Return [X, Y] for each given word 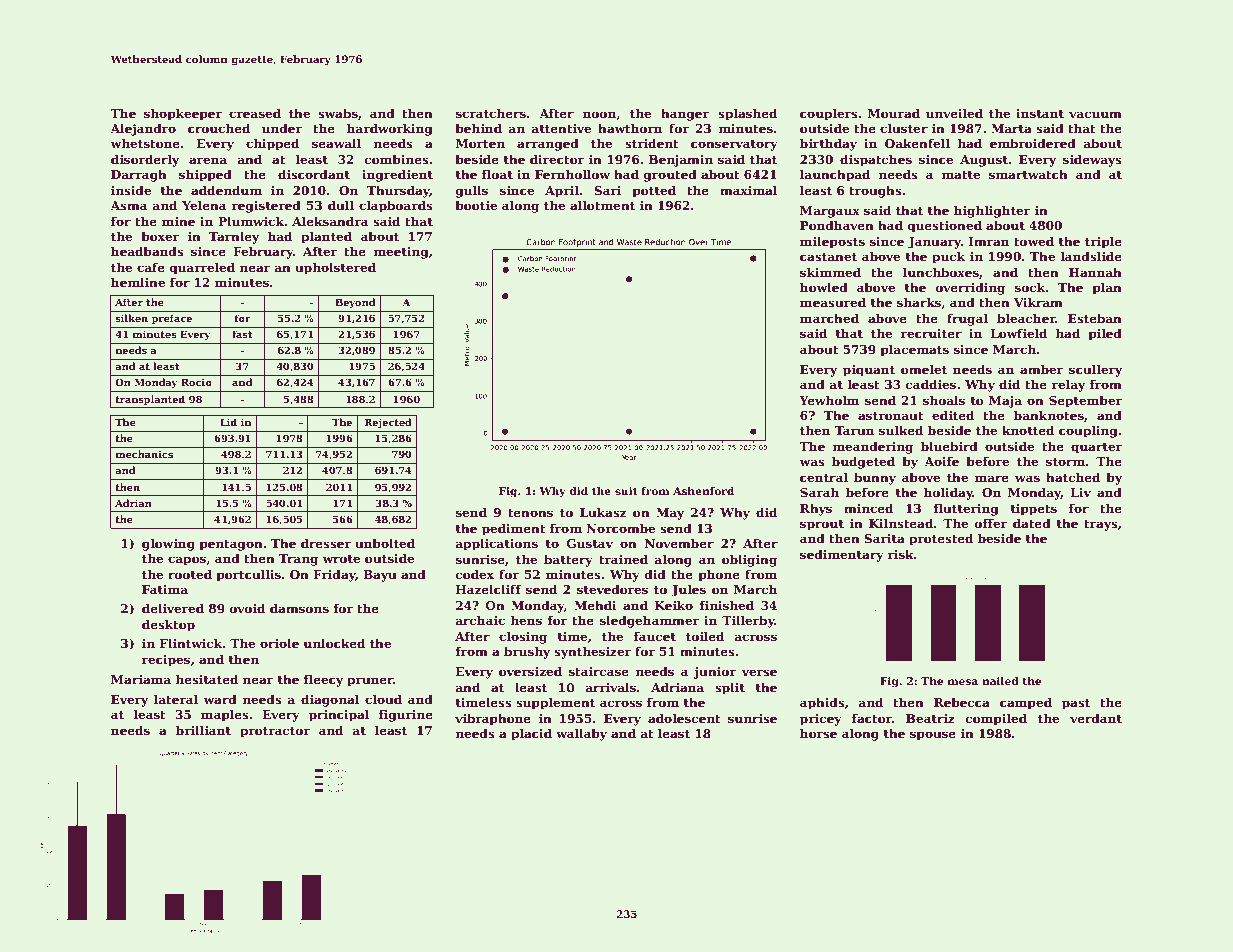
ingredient [397, 175]
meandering [872, 447]
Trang [298, 560]
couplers [829, 114]
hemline [138, 282]
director [557, 159]
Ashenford [703, 491]
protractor [275, 732]
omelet [924, 369]
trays [1101, 525]
